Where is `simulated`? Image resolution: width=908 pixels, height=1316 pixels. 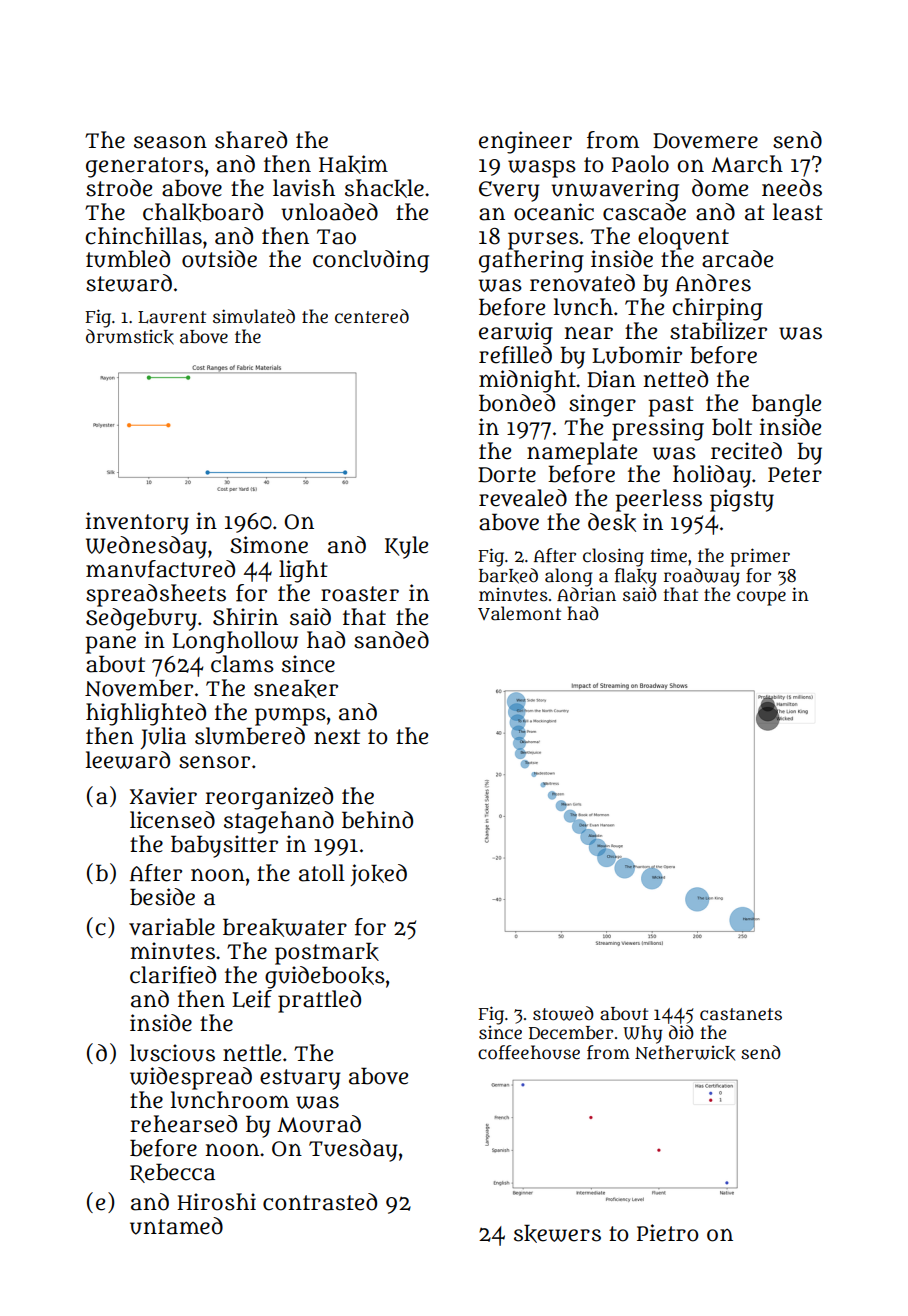 simulated is located at coordinates (254, 316).
